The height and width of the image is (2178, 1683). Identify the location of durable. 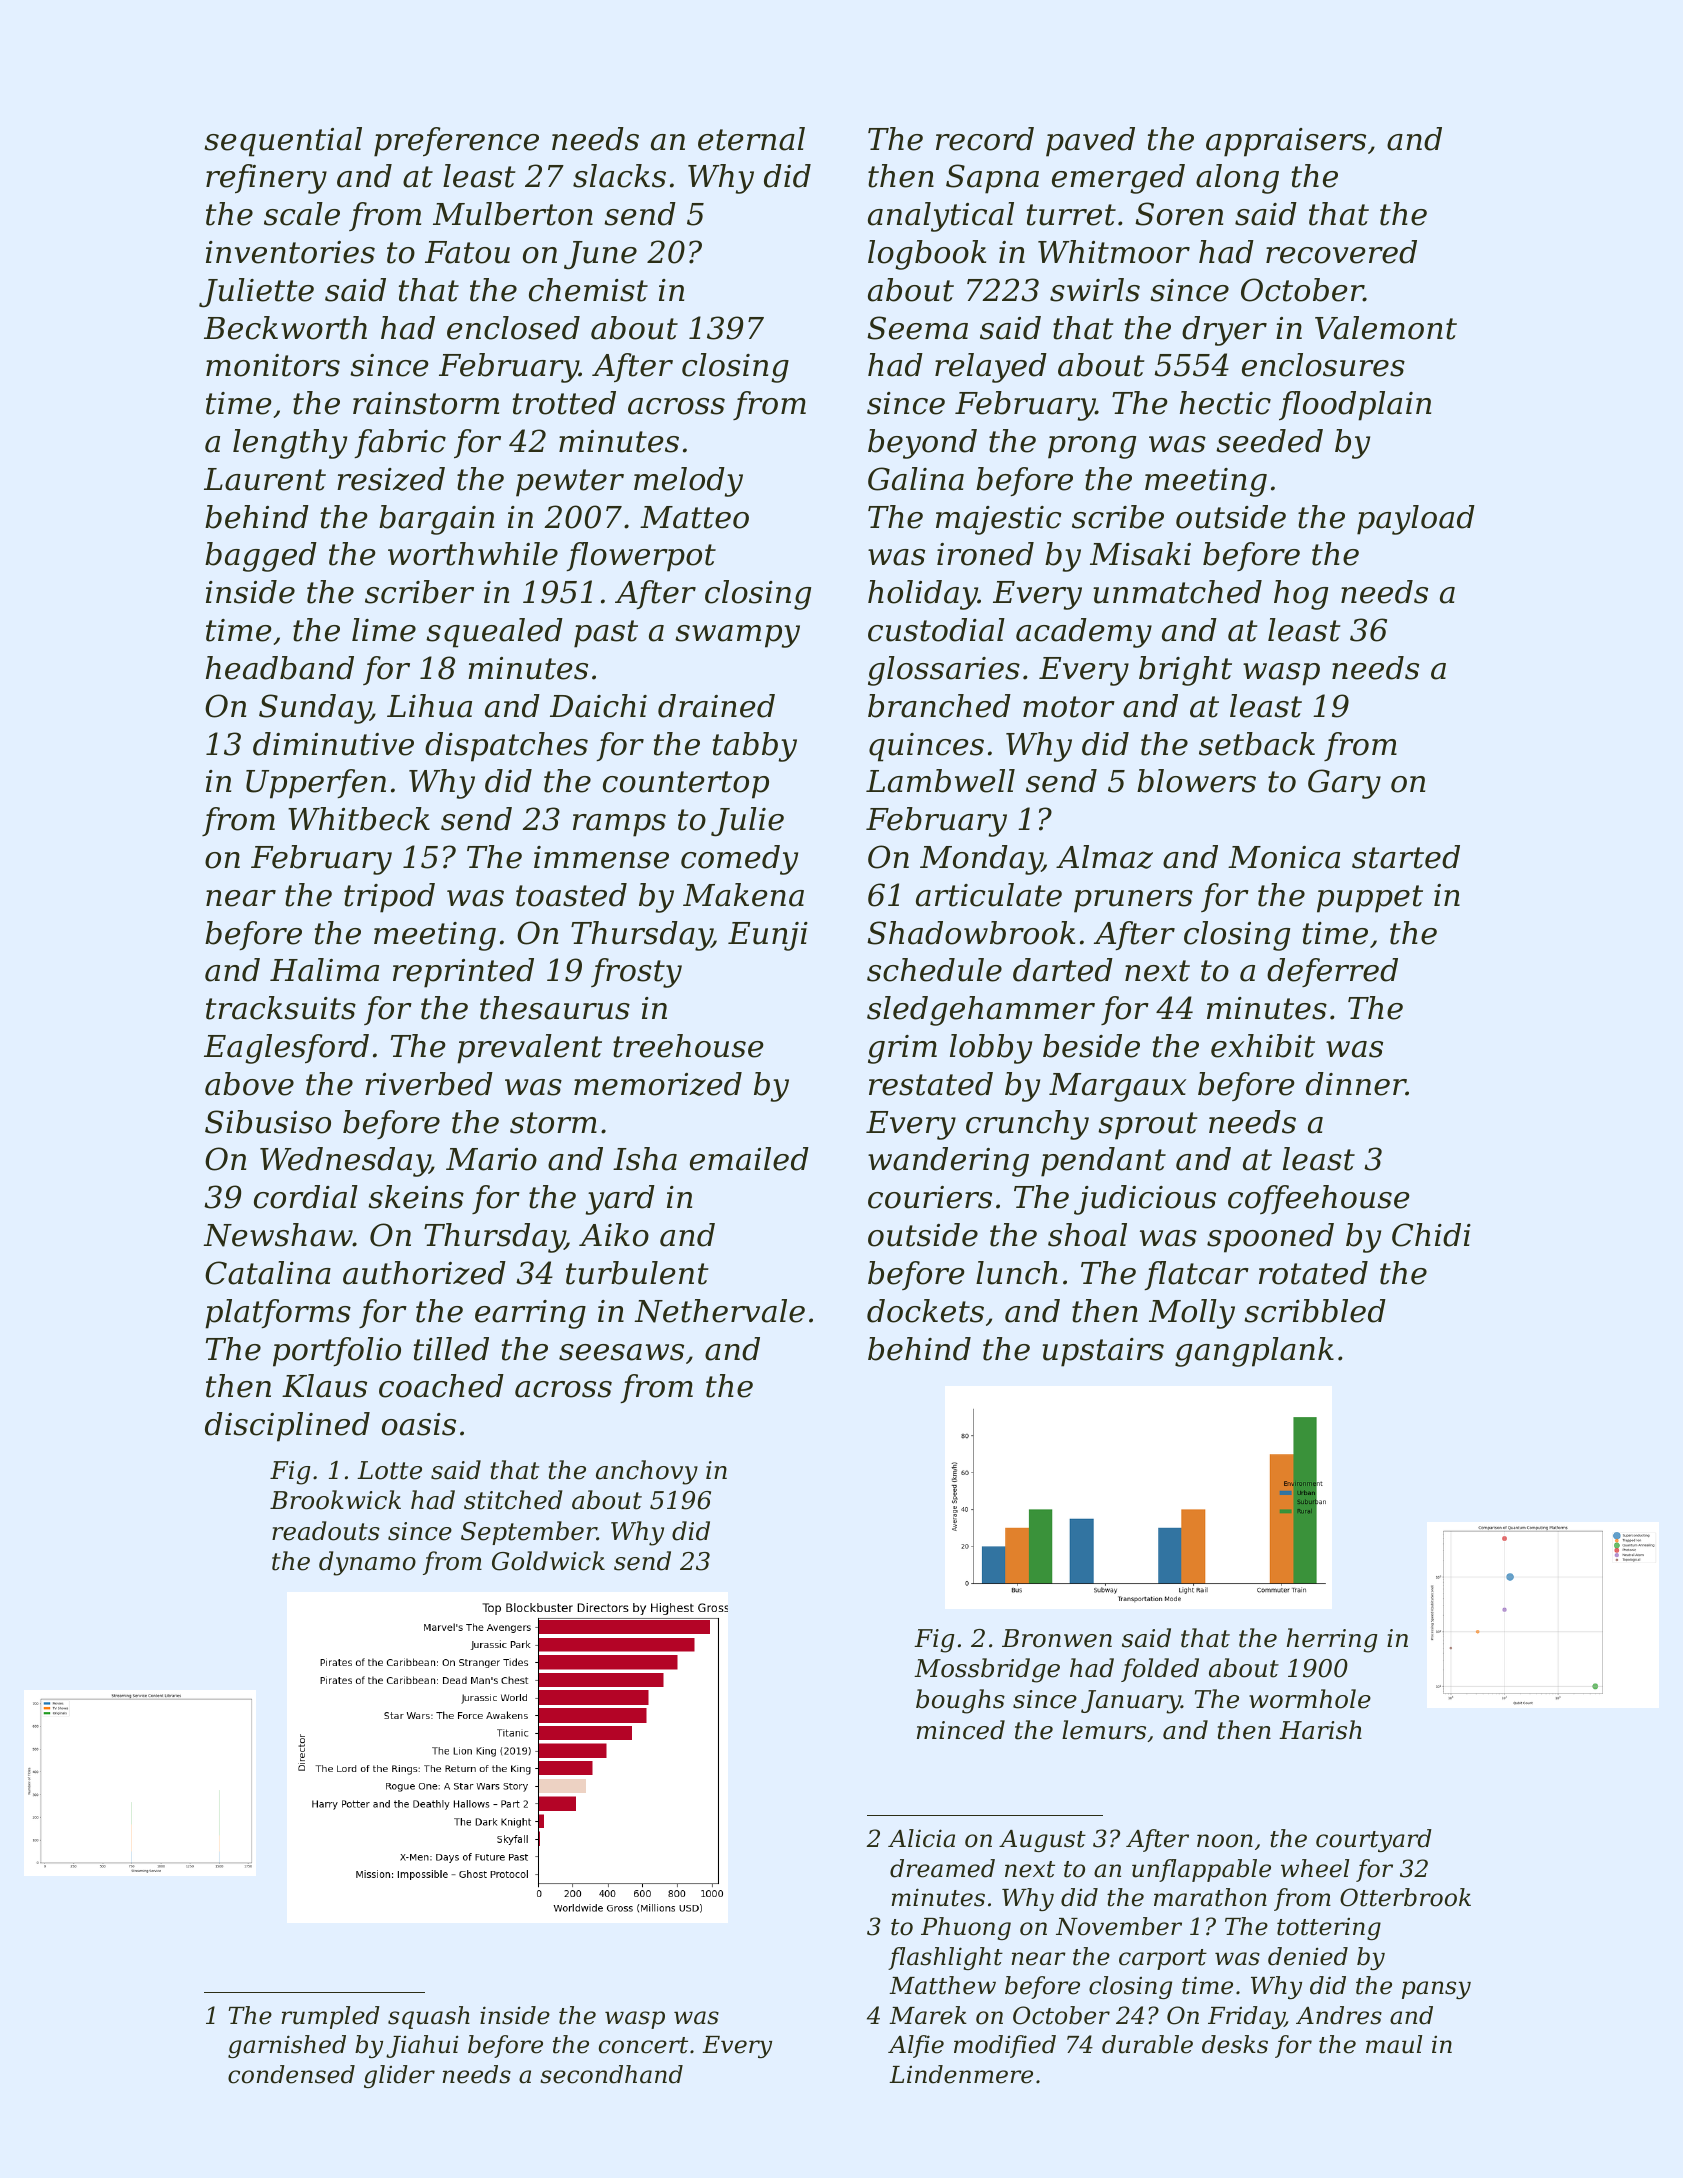
(1147, 2044).
